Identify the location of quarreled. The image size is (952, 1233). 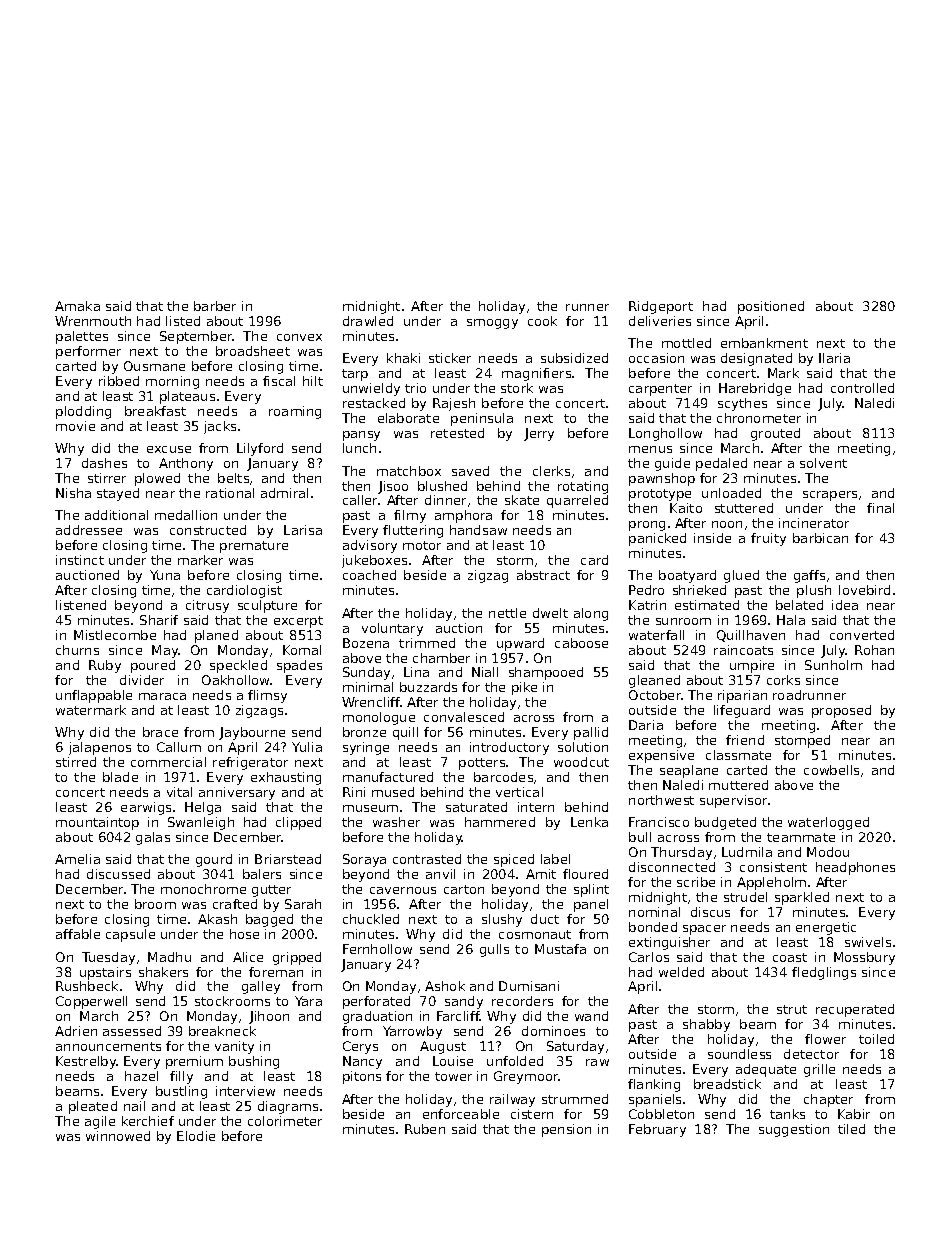
(577, 501).
